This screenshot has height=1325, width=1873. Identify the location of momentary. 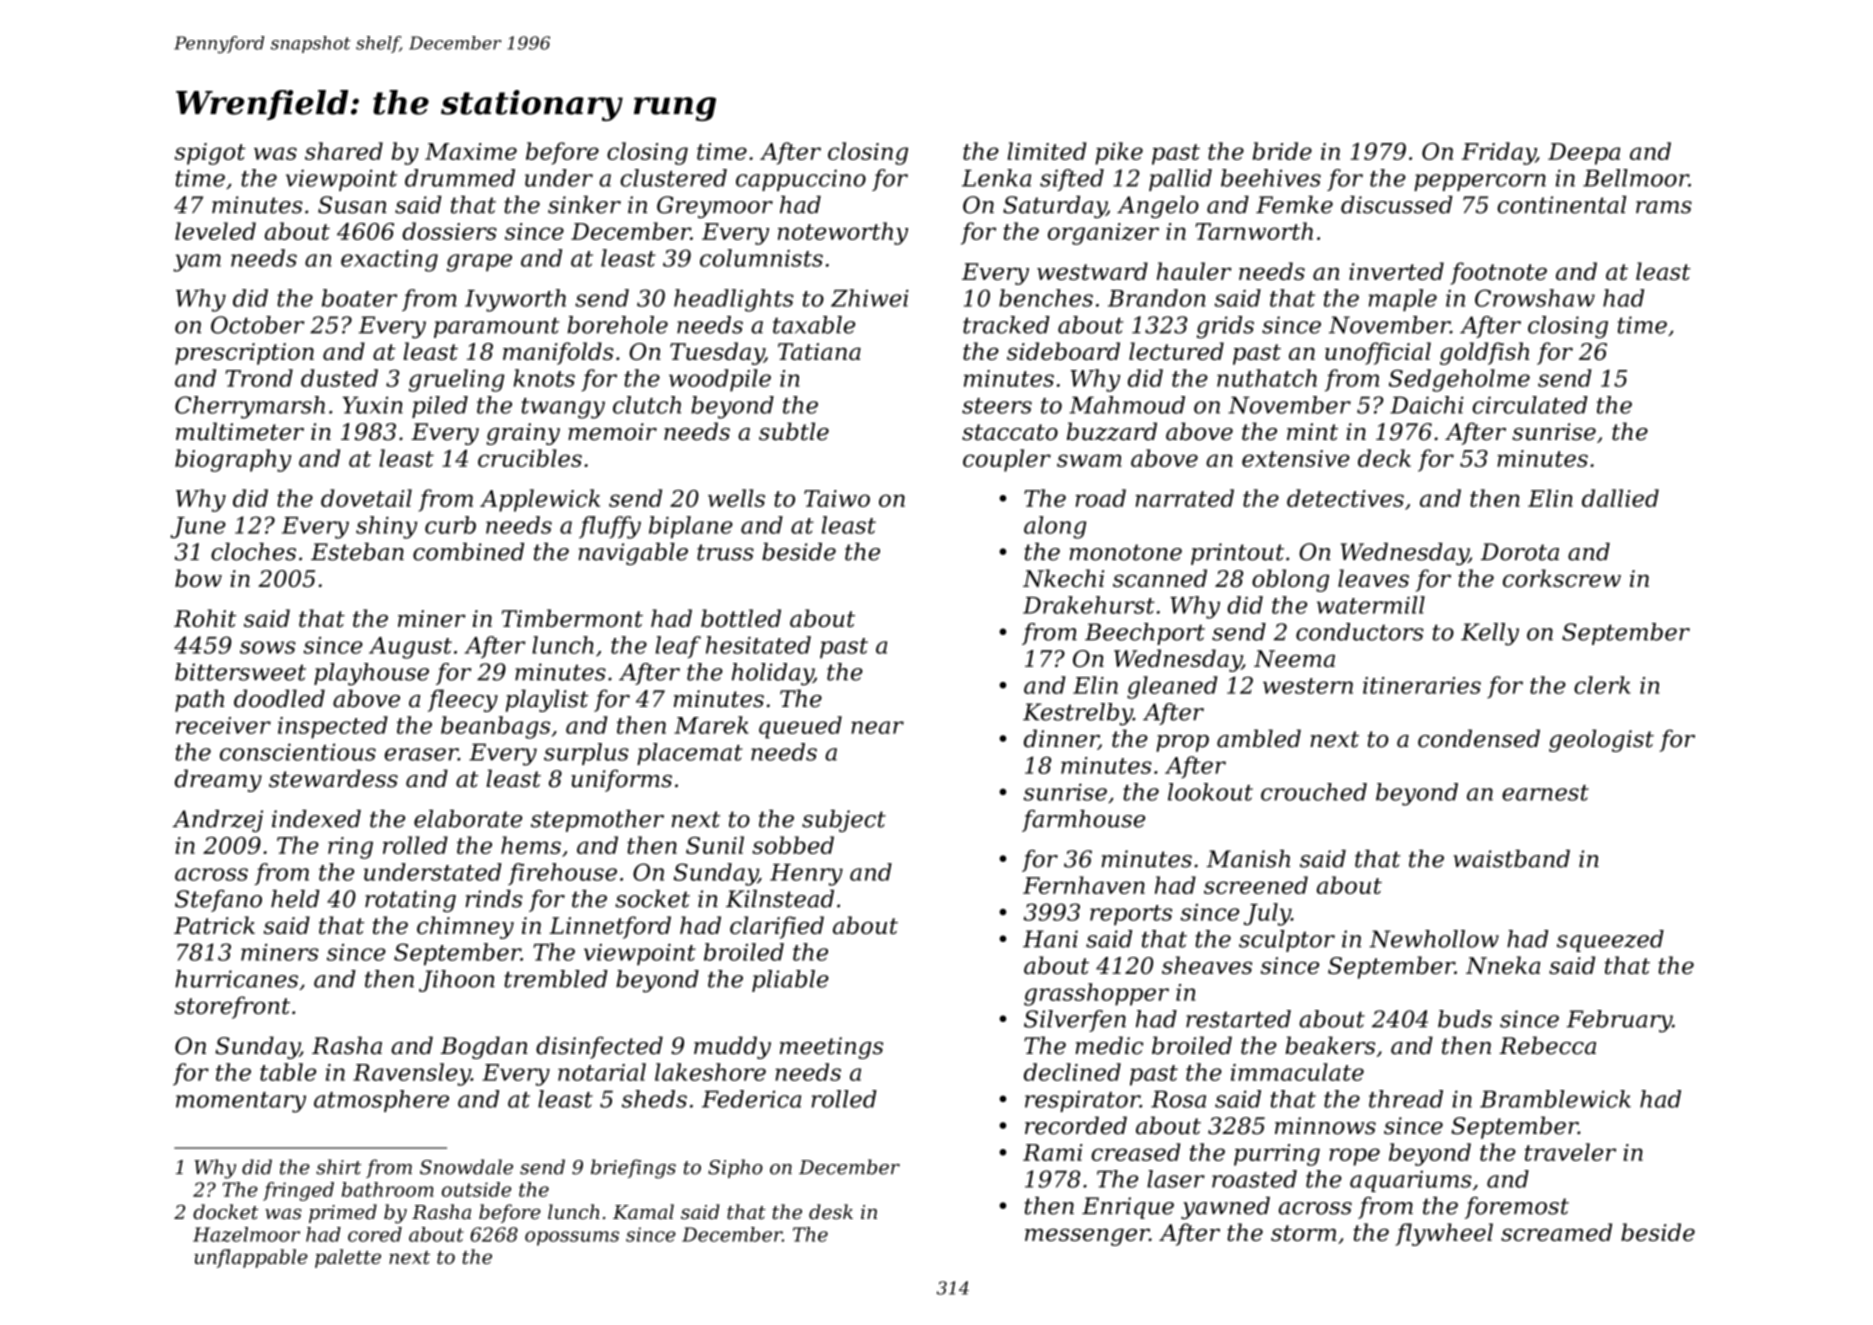
(241, 1102).
